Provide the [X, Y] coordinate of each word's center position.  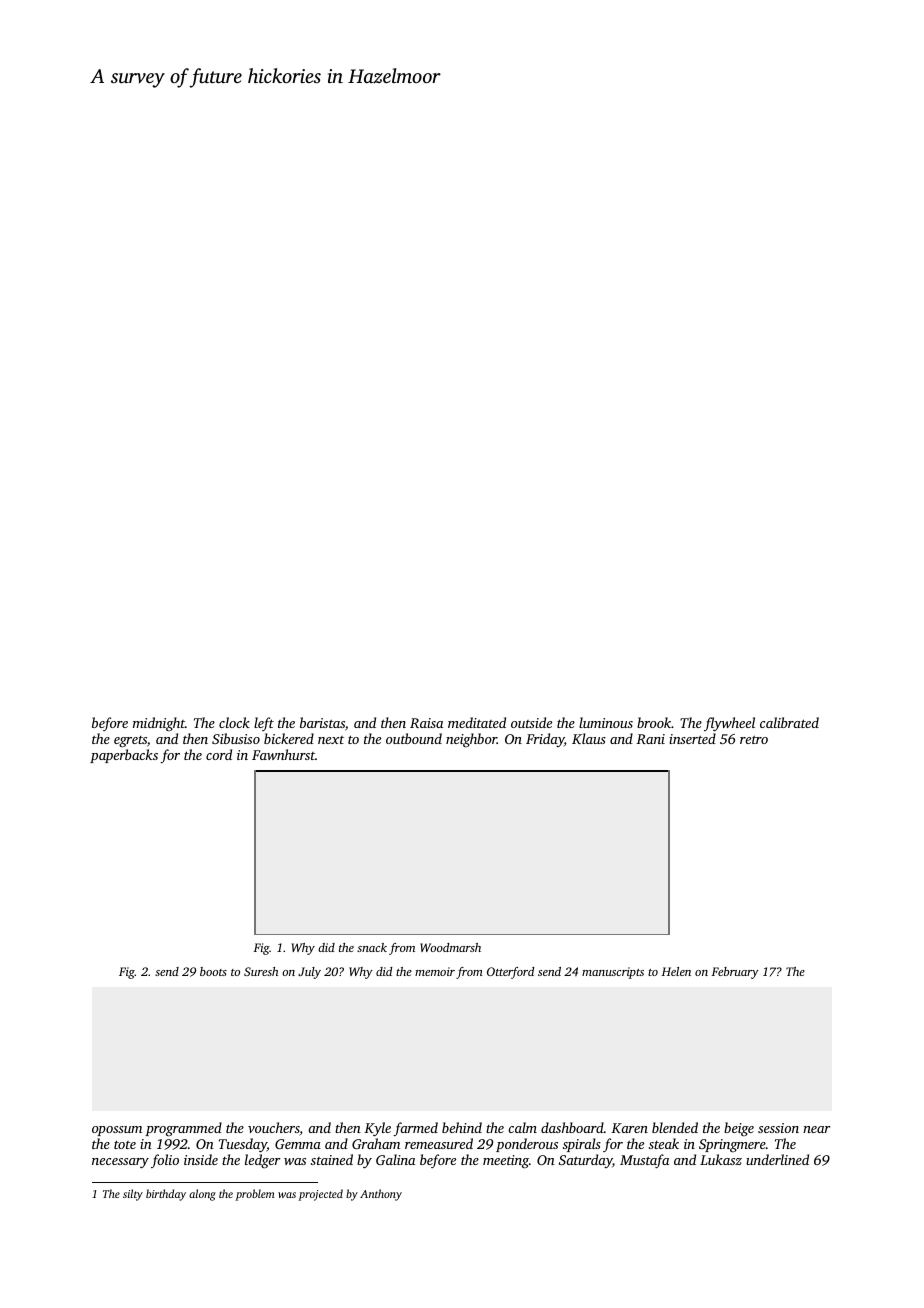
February [735, 973]
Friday [545, 740]
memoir [435, 971]
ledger [262, 1161]
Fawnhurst [283, 754]
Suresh [261, 971]
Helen [676, 971]
